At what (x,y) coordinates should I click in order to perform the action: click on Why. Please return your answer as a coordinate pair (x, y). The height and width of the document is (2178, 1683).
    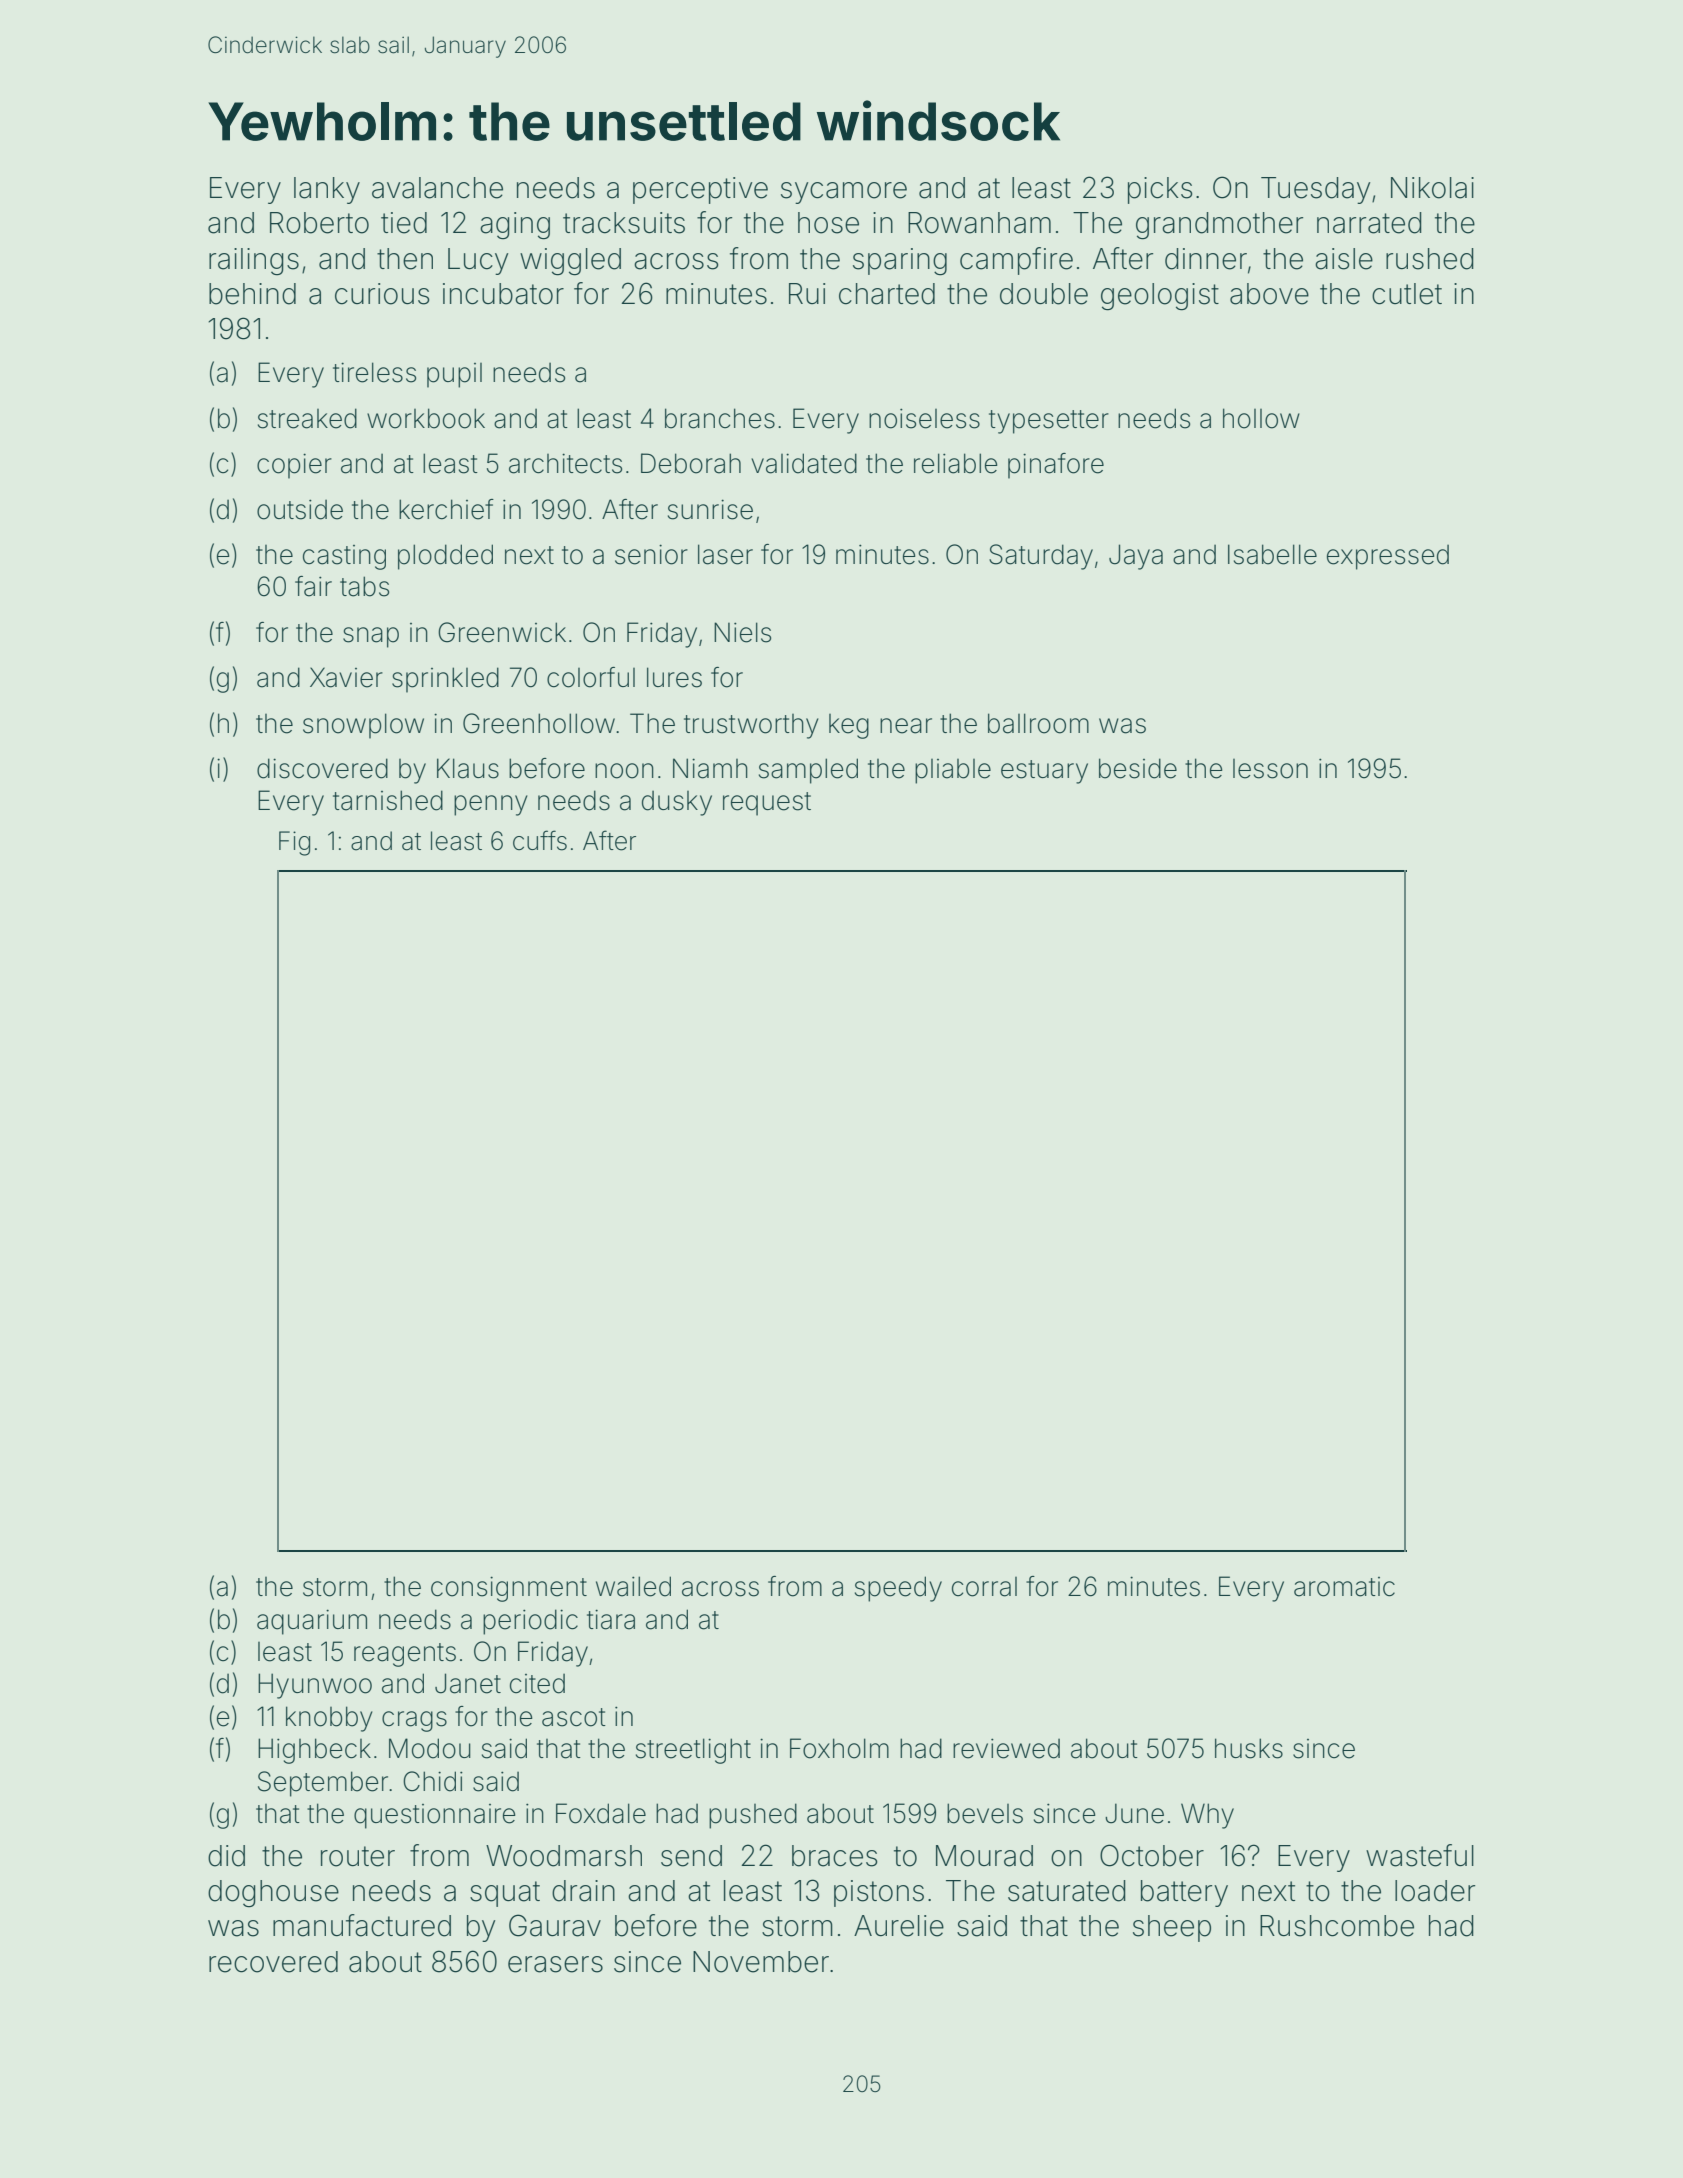
    Looking at the image, I should click on (1207, 1816).
